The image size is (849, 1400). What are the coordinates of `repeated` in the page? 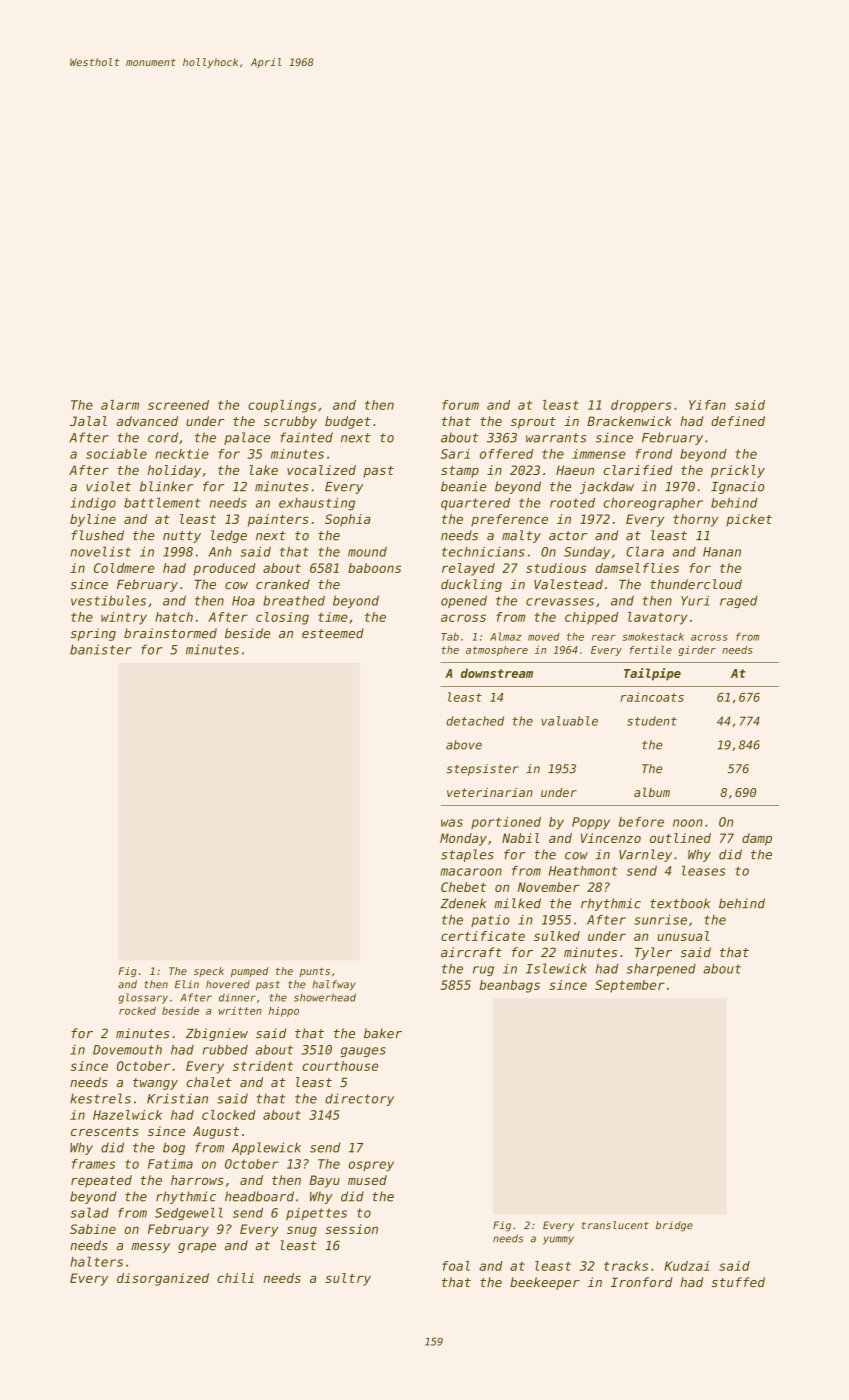 It's located at (101, 1181).
